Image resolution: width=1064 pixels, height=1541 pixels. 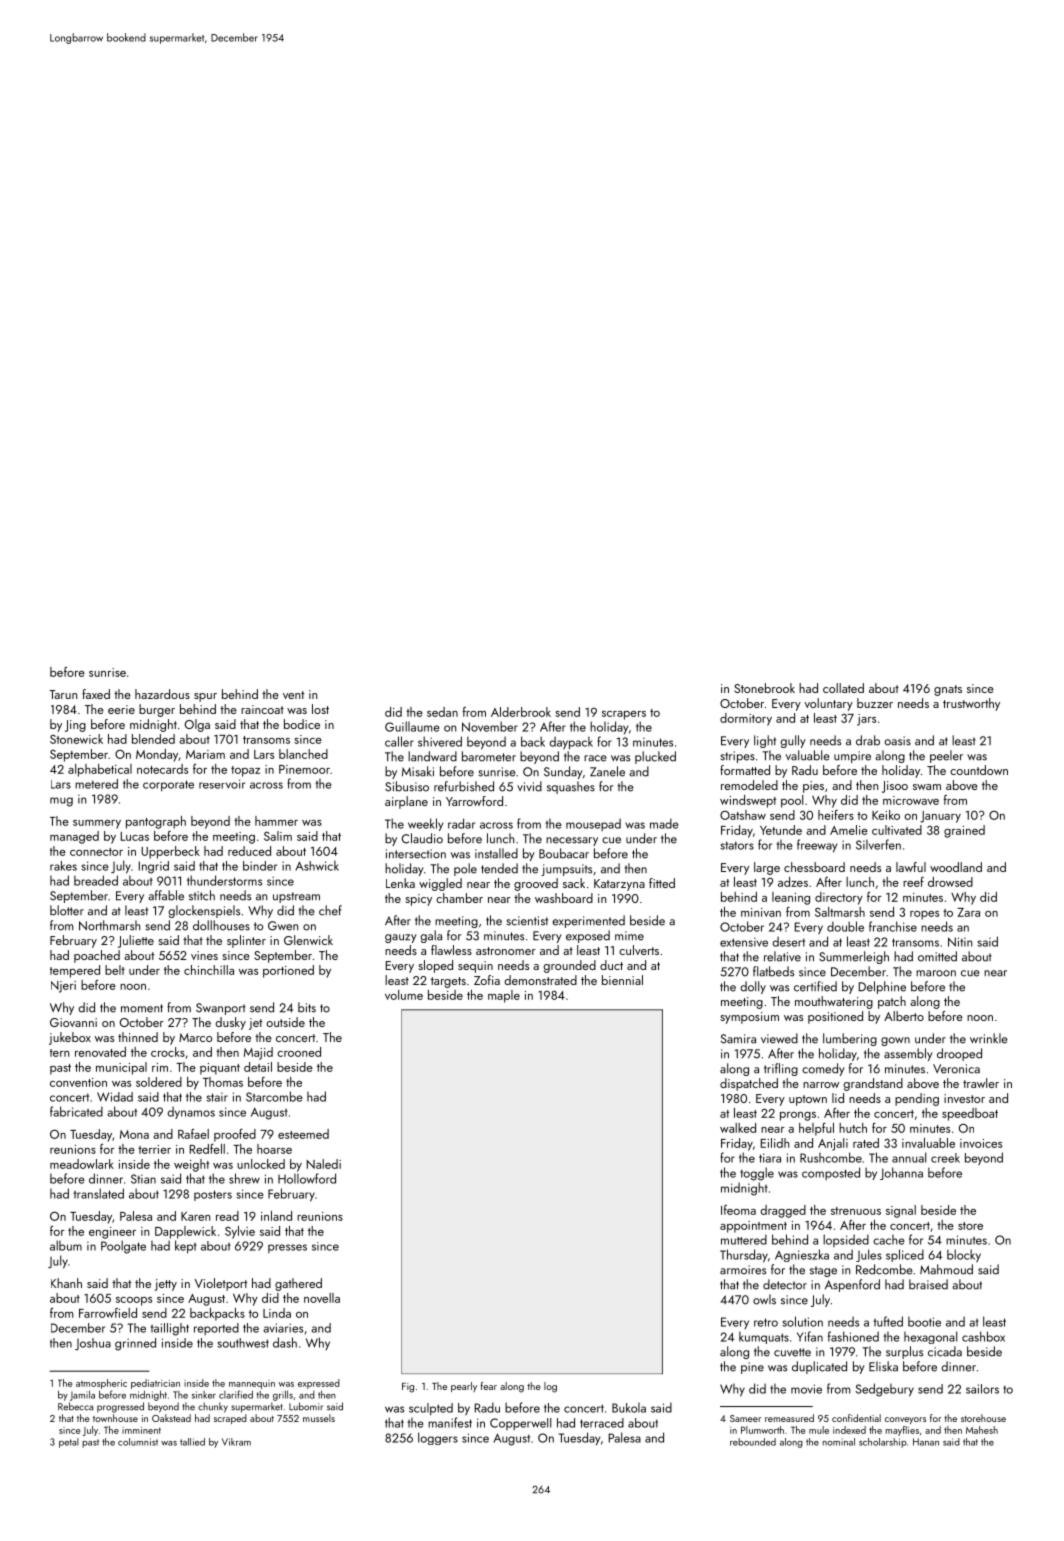 What do you see at coordinates (162, 694) in the screenshot?
I see `hazardous` at bounding box center [162, 694].
